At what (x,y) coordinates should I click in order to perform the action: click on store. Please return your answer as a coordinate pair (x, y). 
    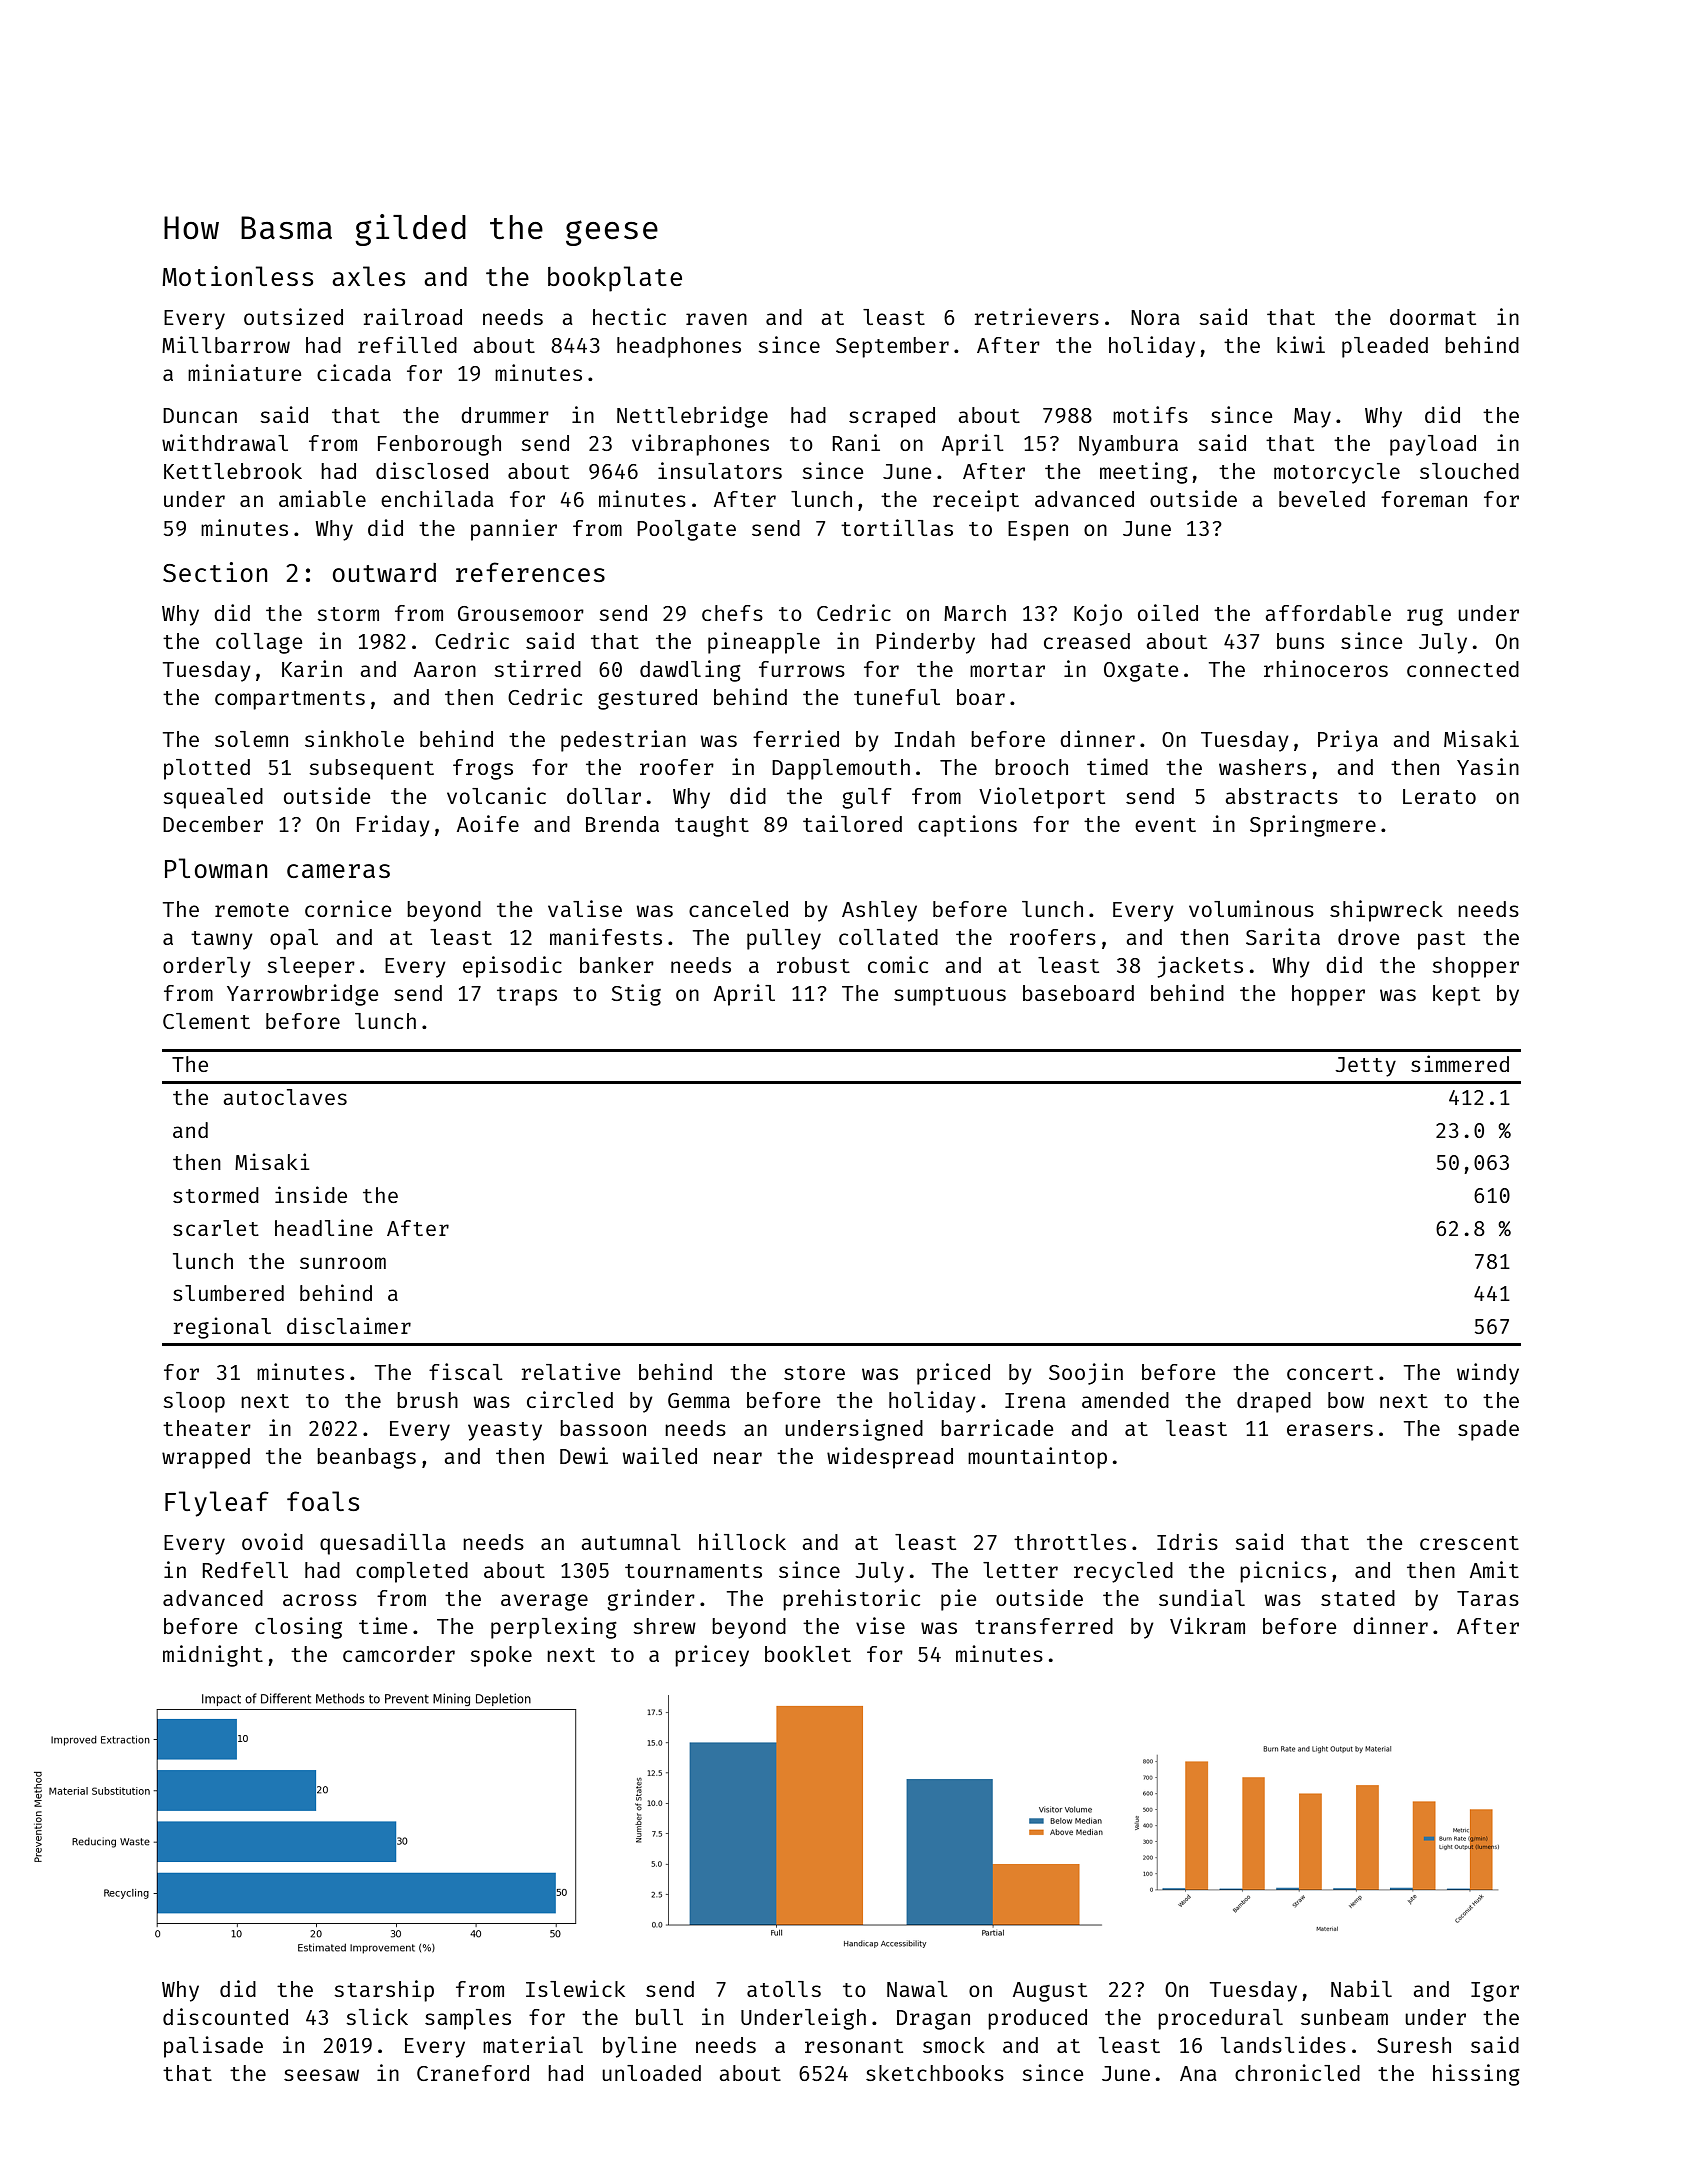
    Looking at the image, I should click on (814, 1373).
